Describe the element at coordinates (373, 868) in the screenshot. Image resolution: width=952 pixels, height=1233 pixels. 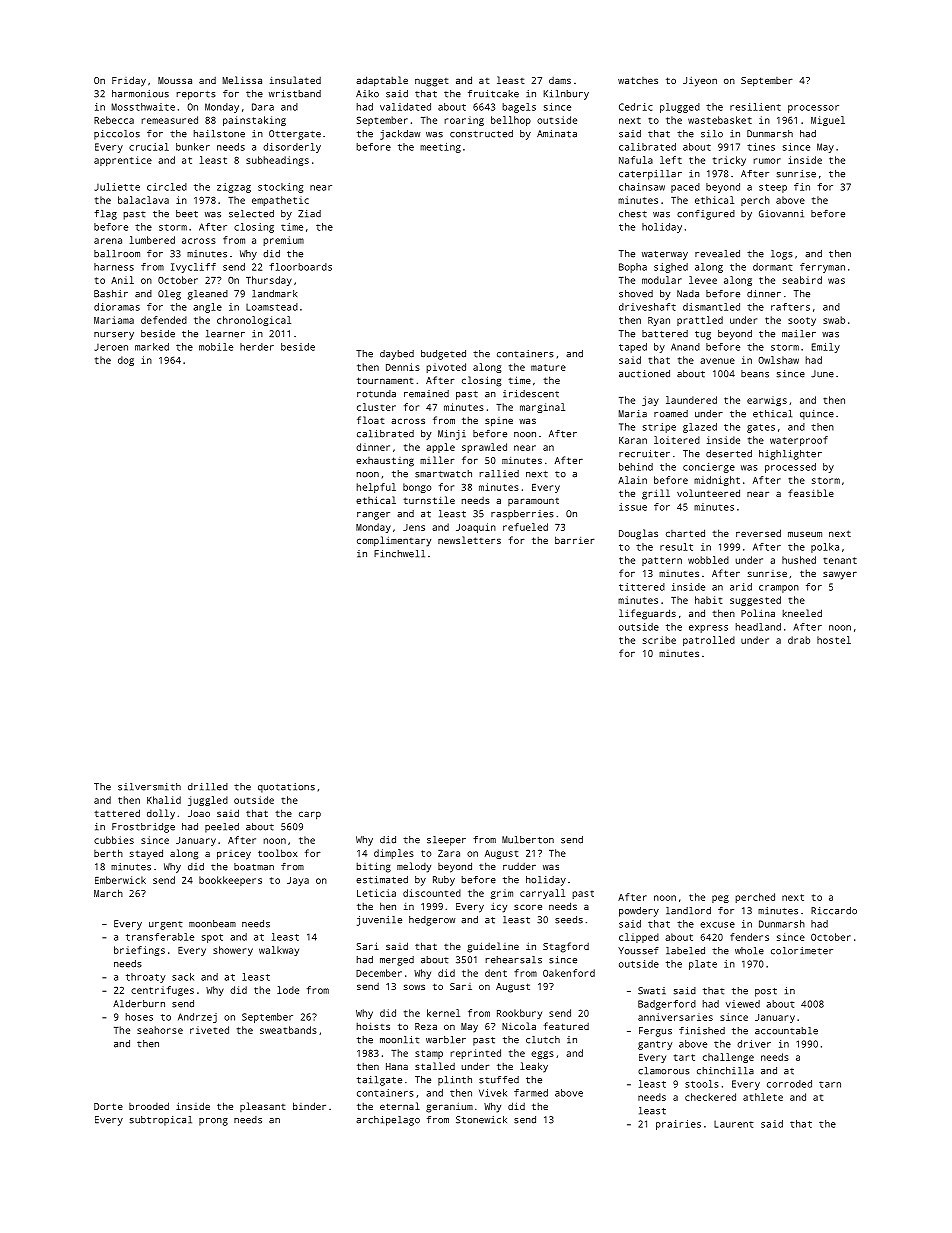
I see `biting` at that location.
